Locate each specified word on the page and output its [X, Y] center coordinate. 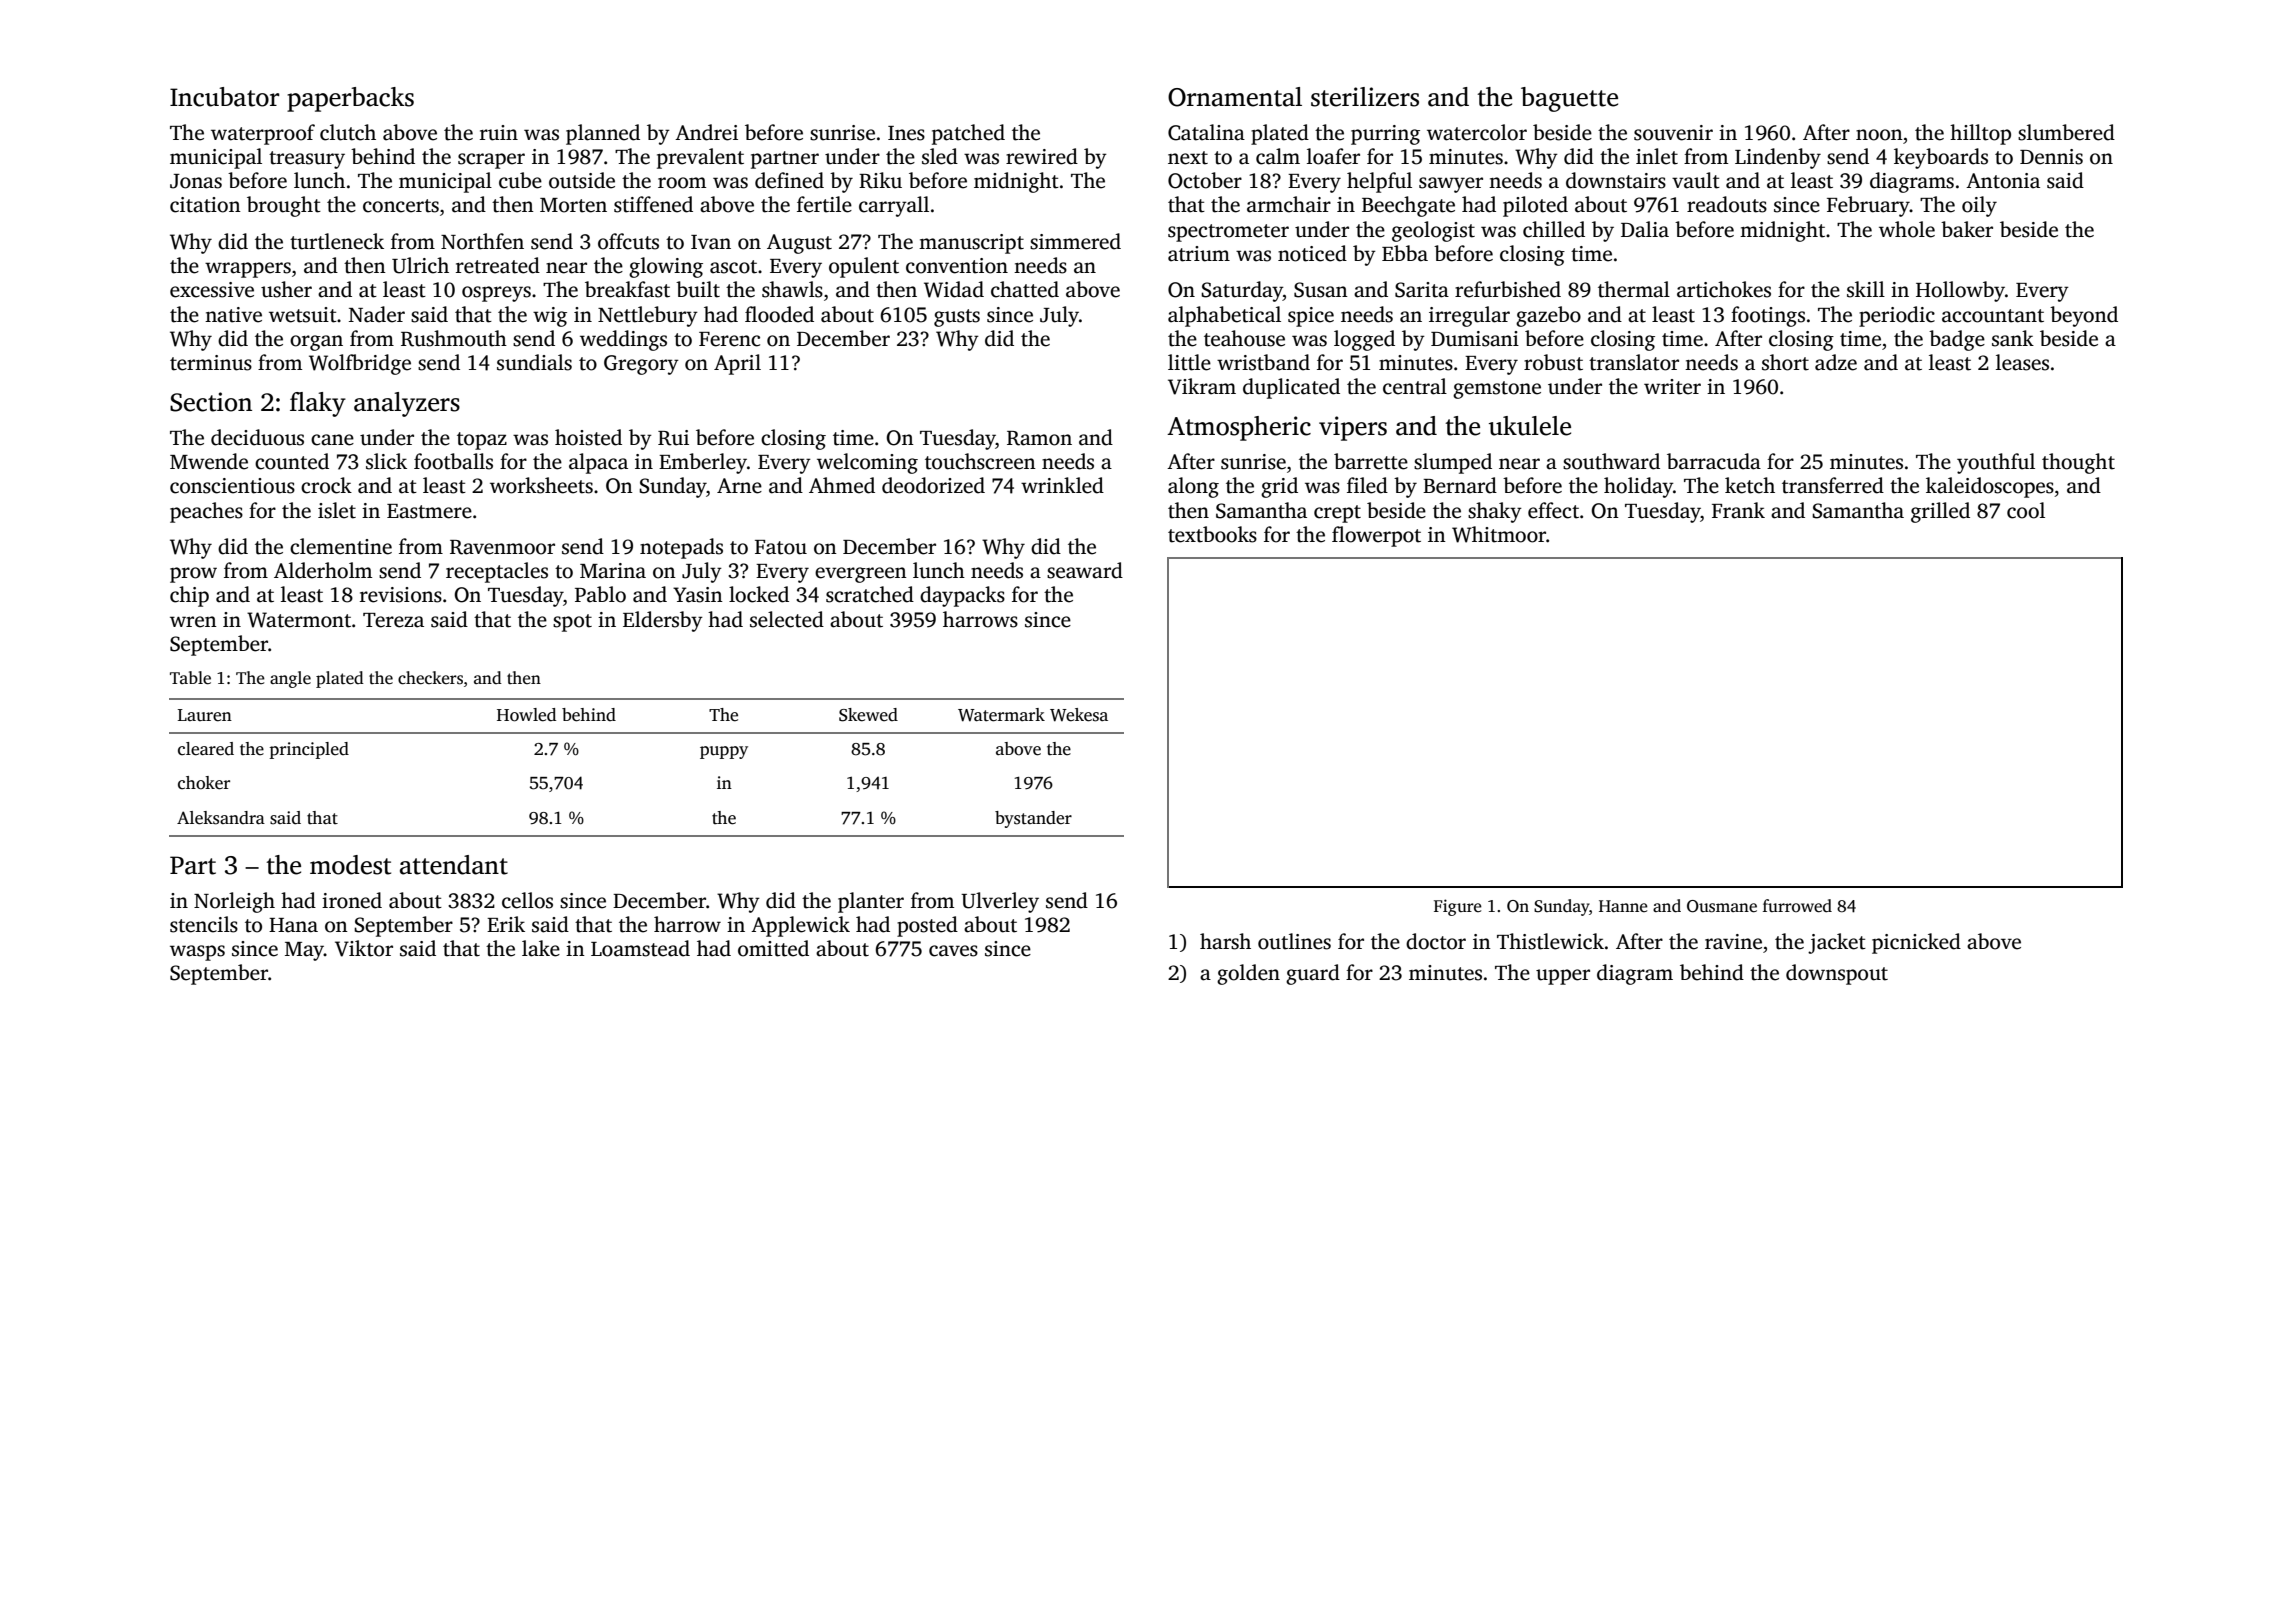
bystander [1033, 819]
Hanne [1623, 906]
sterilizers [1365, 97]
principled [309, 750]
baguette [1569, 99]
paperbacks [350, 99]
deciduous [257, 437]
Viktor [364, 948]
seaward [1085, 570]
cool [2026, 510]
